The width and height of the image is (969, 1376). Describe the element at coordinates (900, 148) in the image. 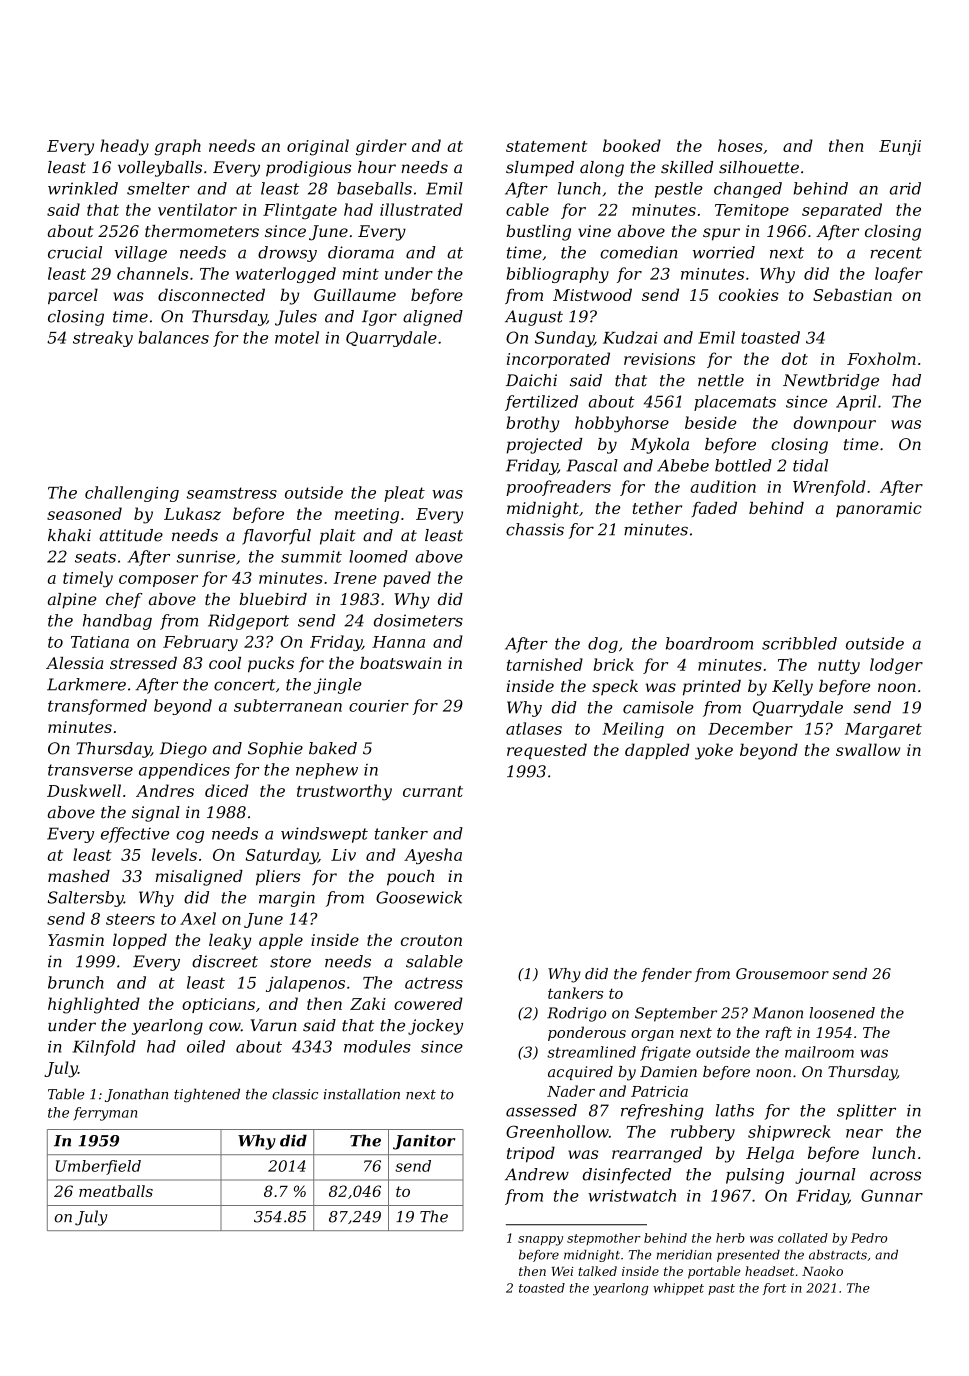

I see `Eunji` at that location.
